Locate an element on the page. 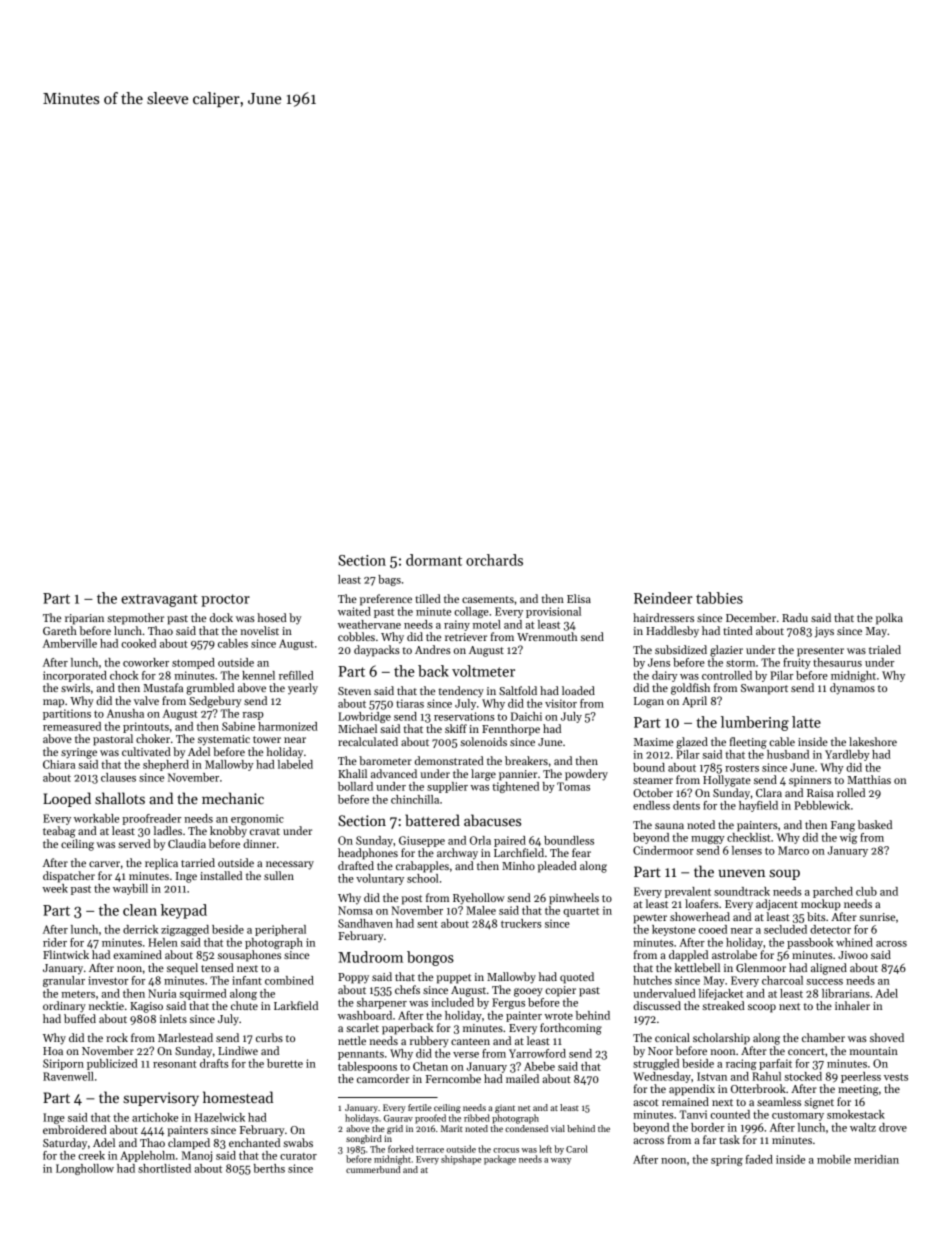 The height and width of the document is (1233, 952). breakers is located at coordinates (526, 760).
